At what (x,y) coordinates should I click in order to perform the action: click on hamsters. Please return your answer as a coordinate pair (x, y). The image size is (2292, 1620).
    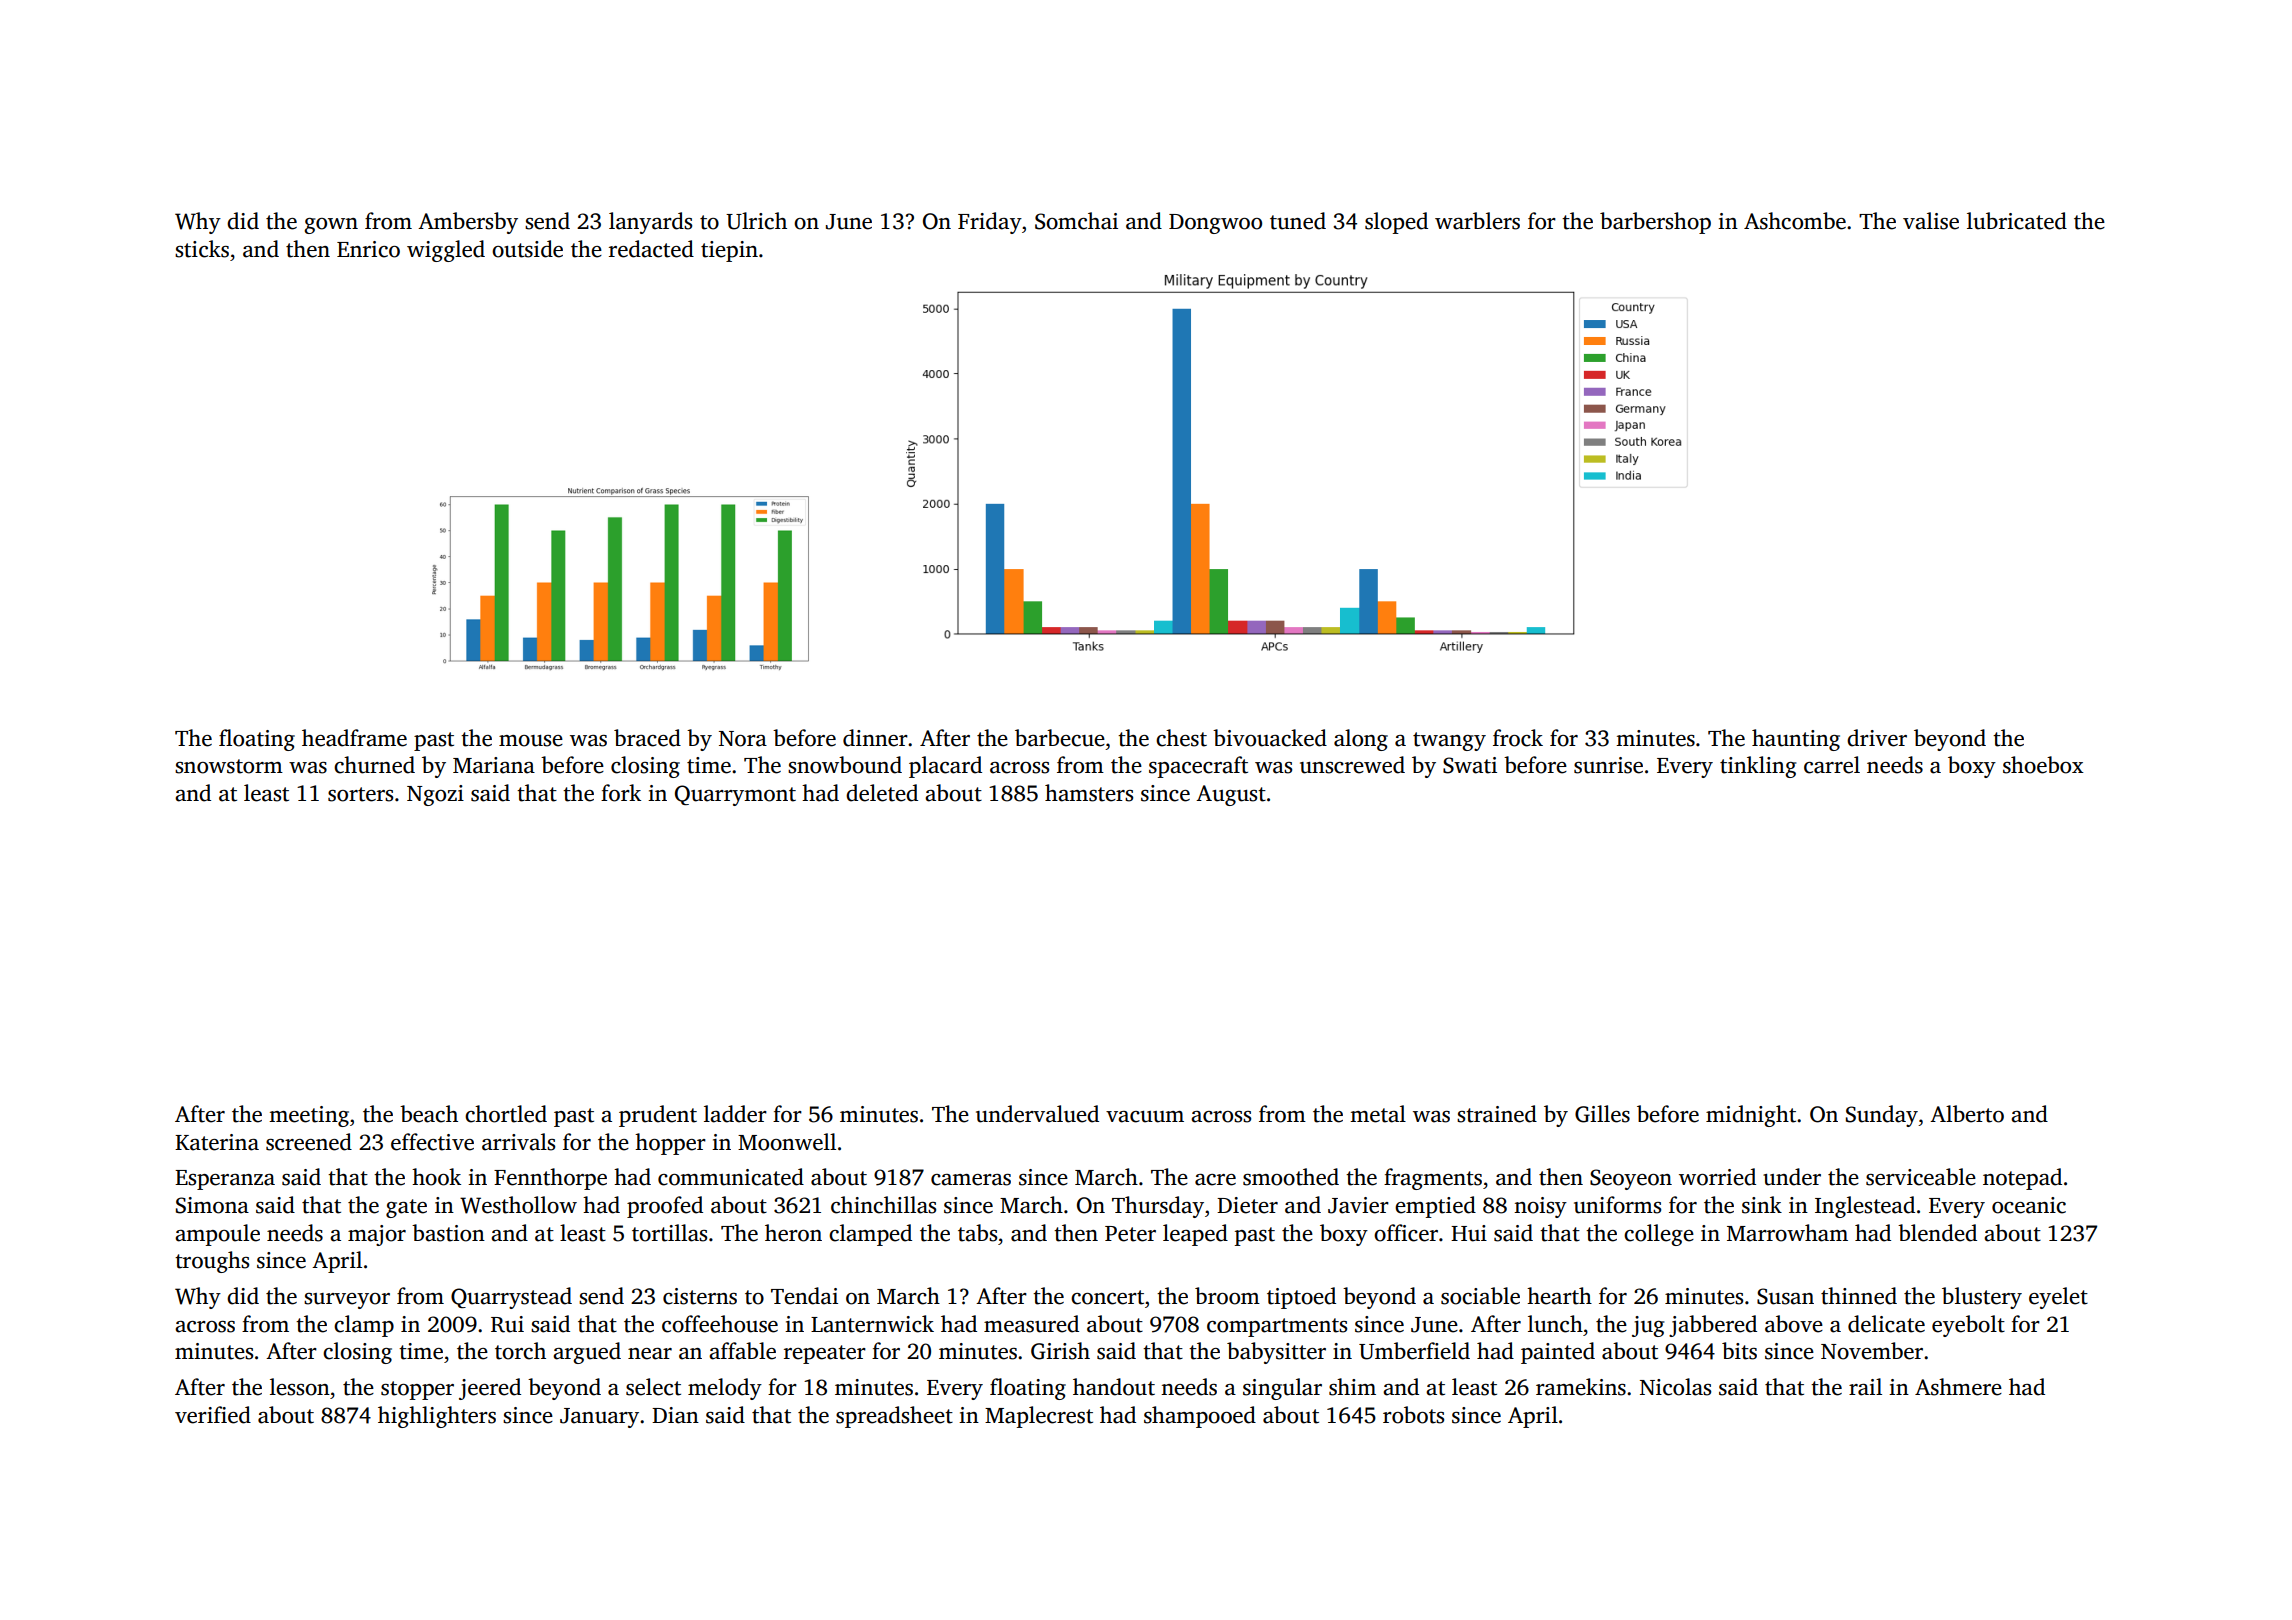
    Looking at the image, I should click on (1089, 793).
